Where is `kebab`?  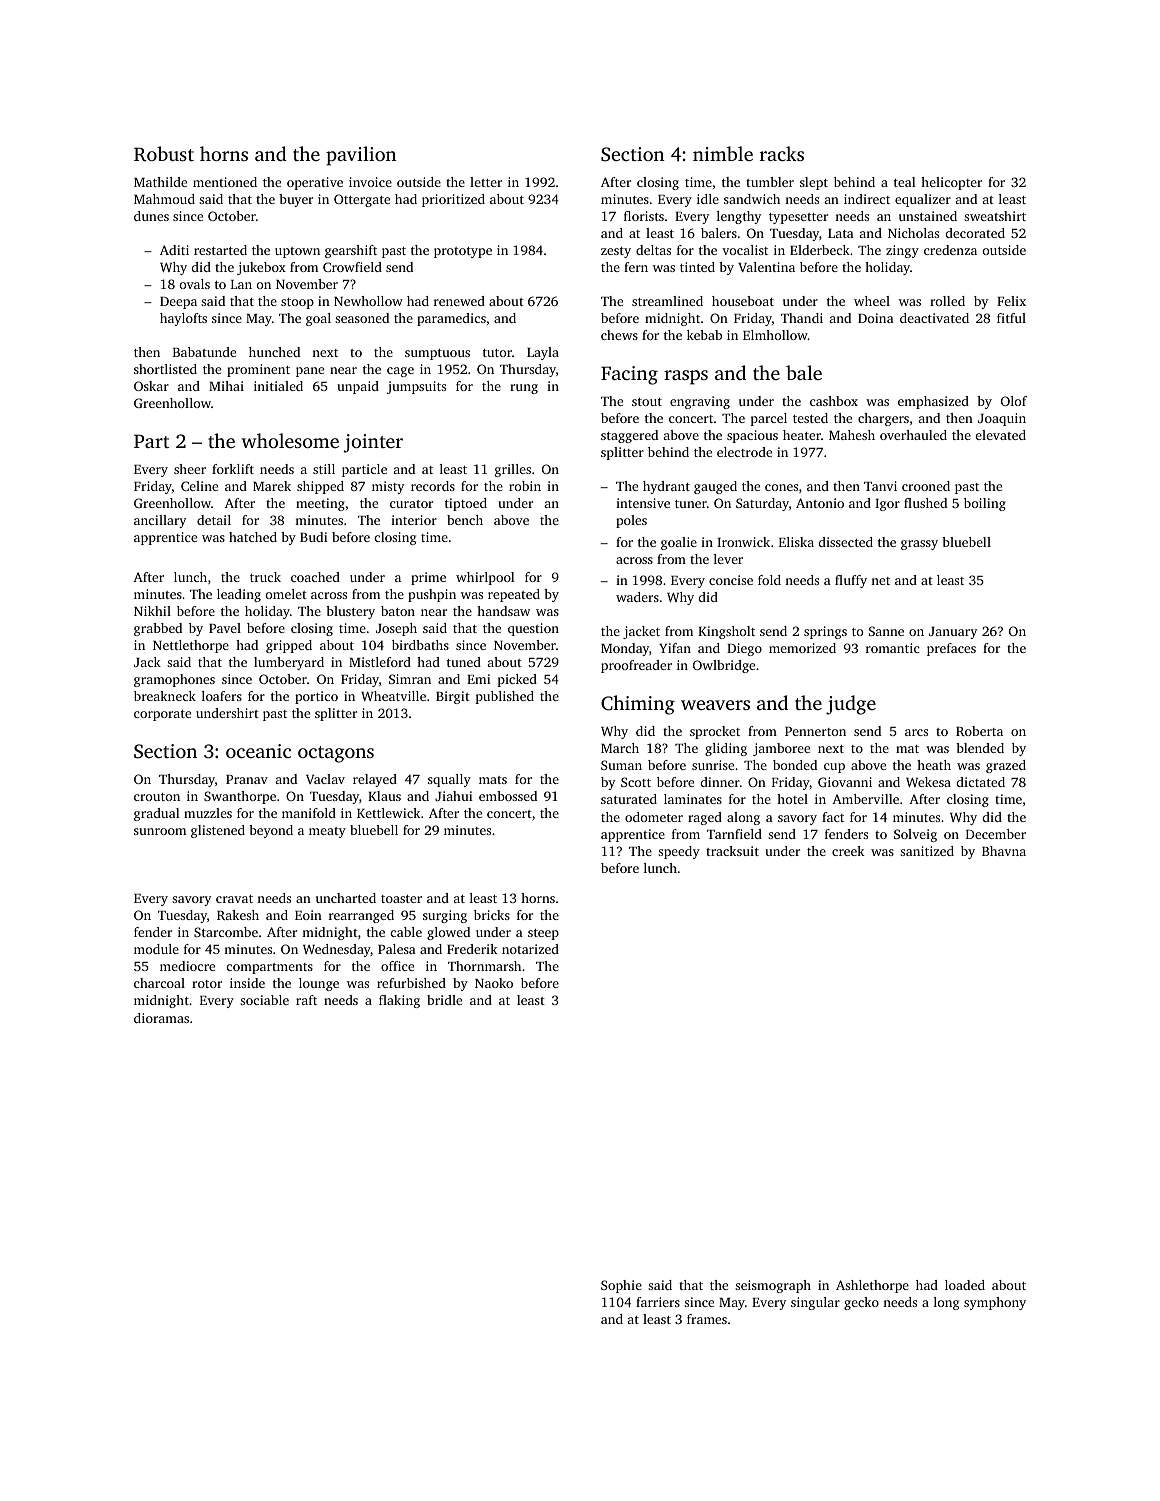 kebab is located at coordinates (704, 335).
